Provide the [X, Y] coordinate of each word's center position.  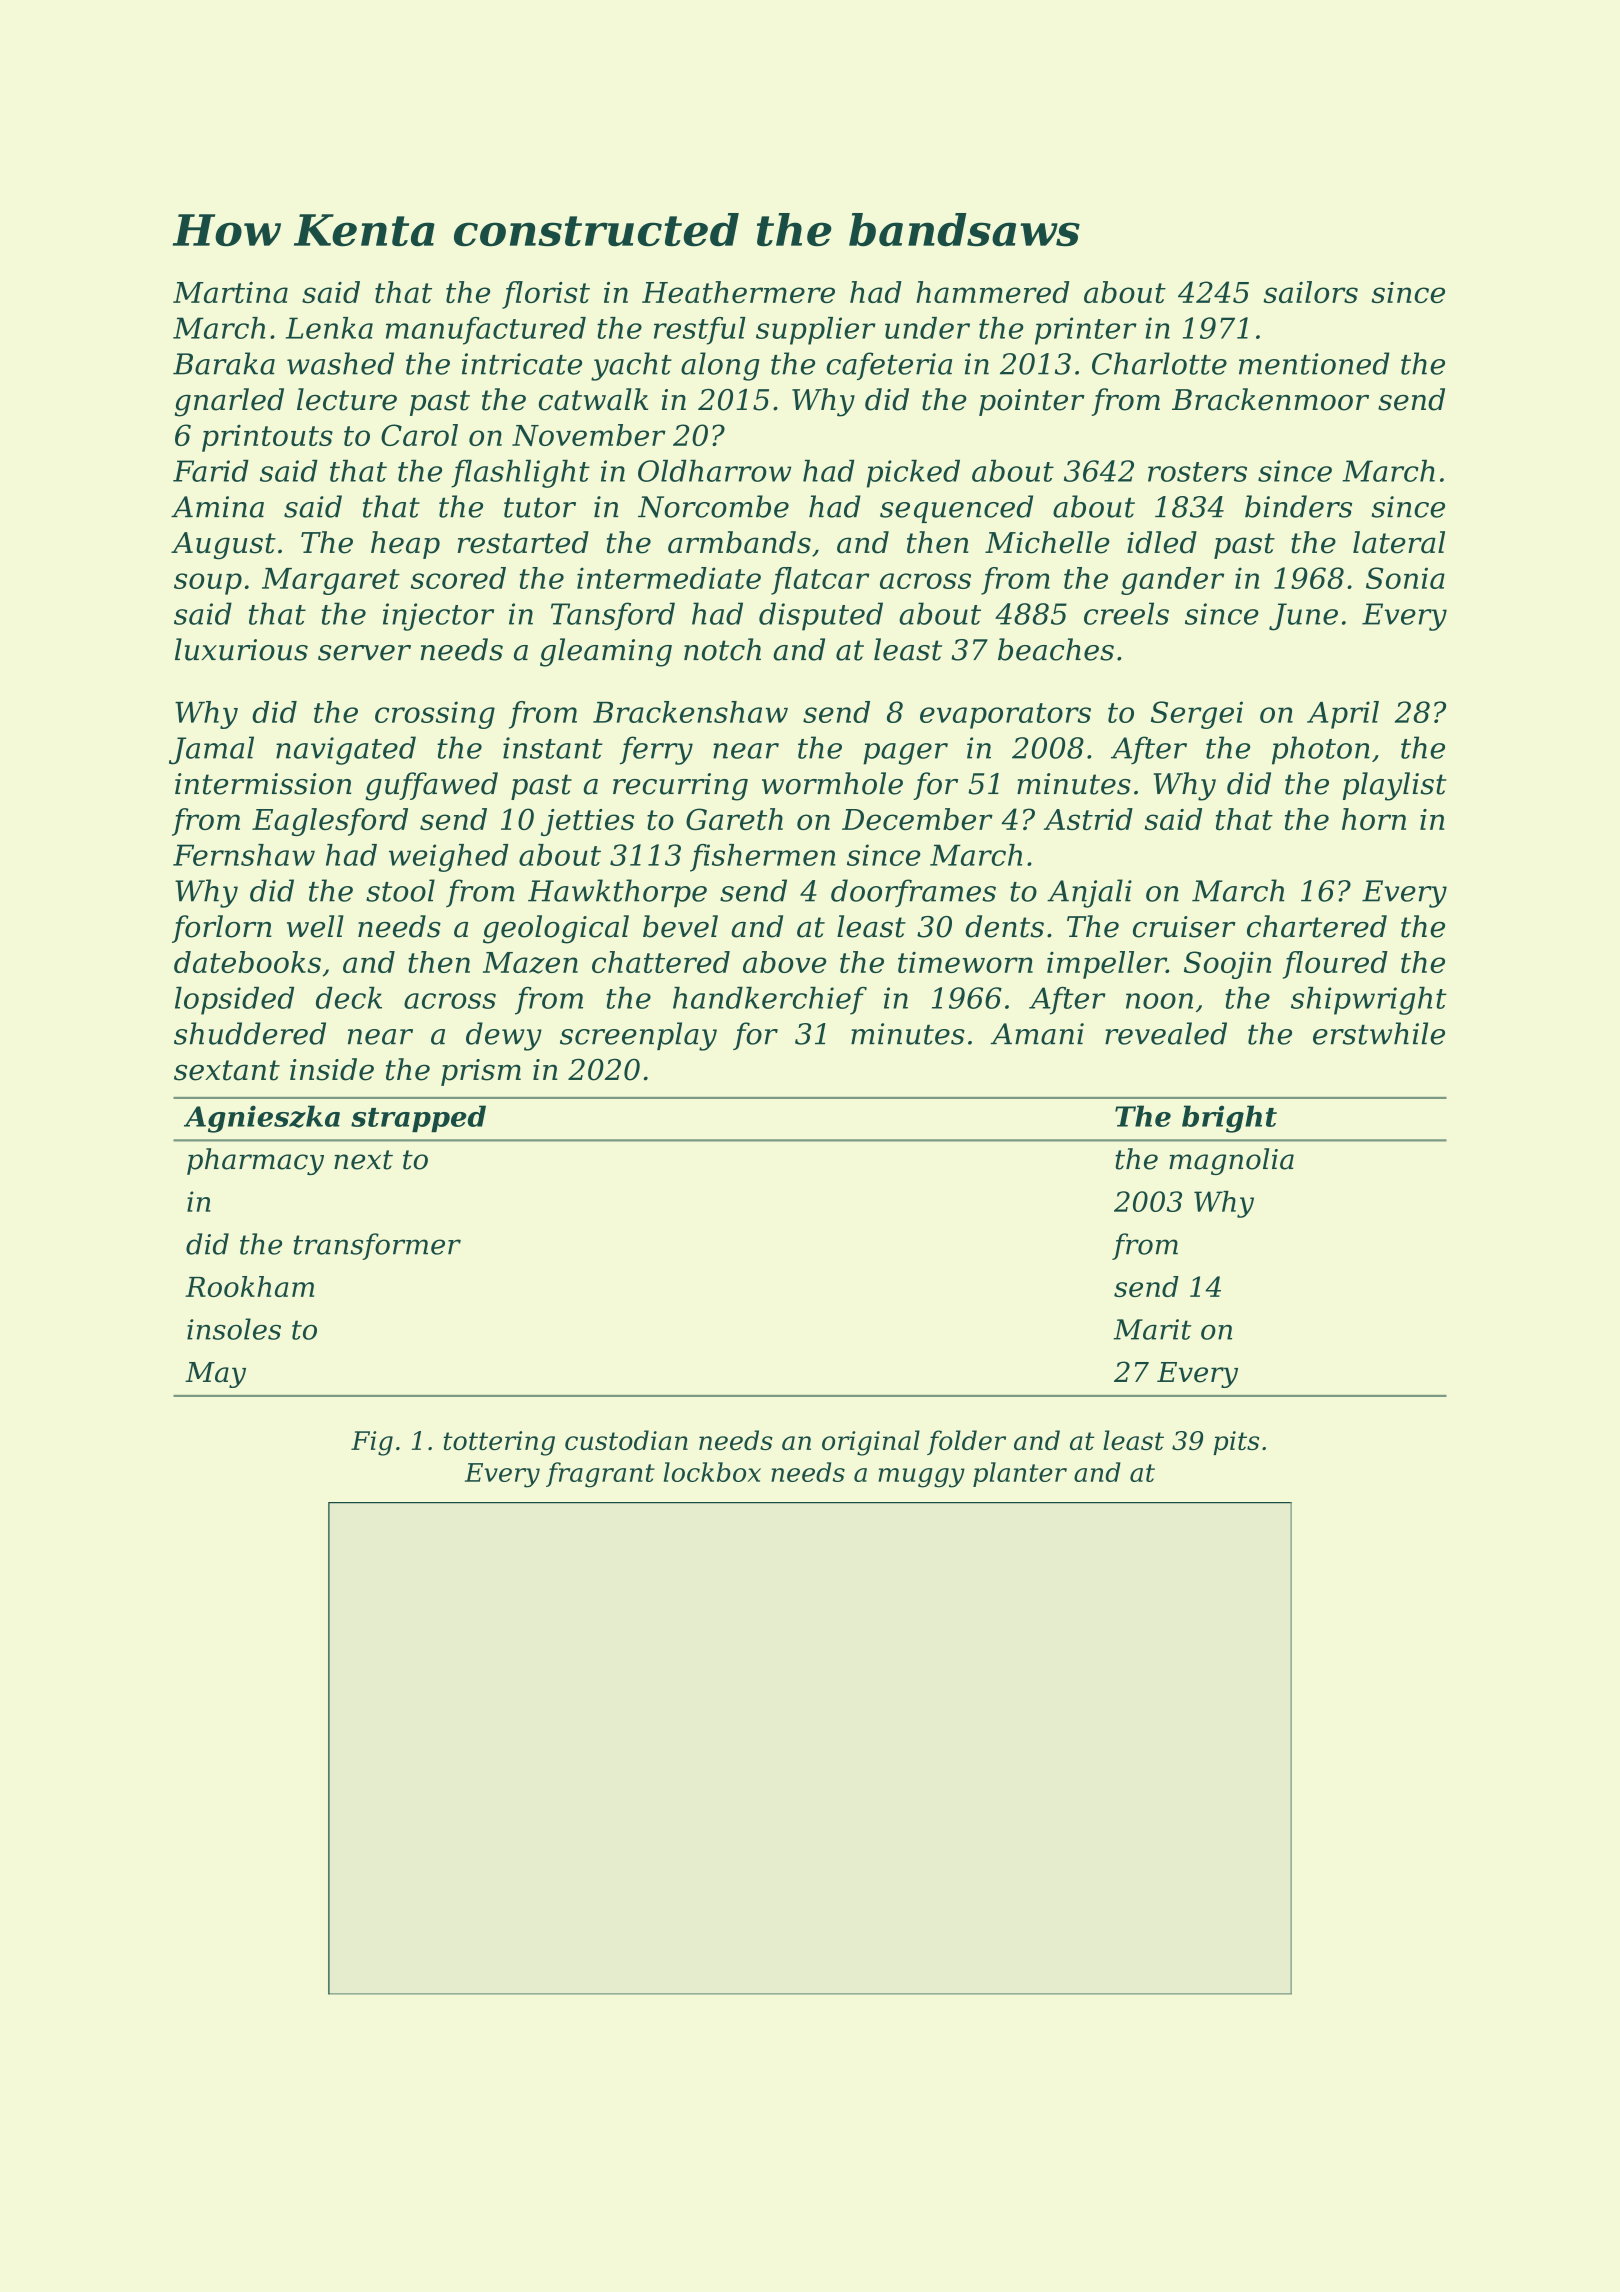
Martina [230, 292]
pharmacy [255, 1161]
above [784, 962]
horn [1374, 819]
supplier [816, 331]
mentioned [1314, 363]
